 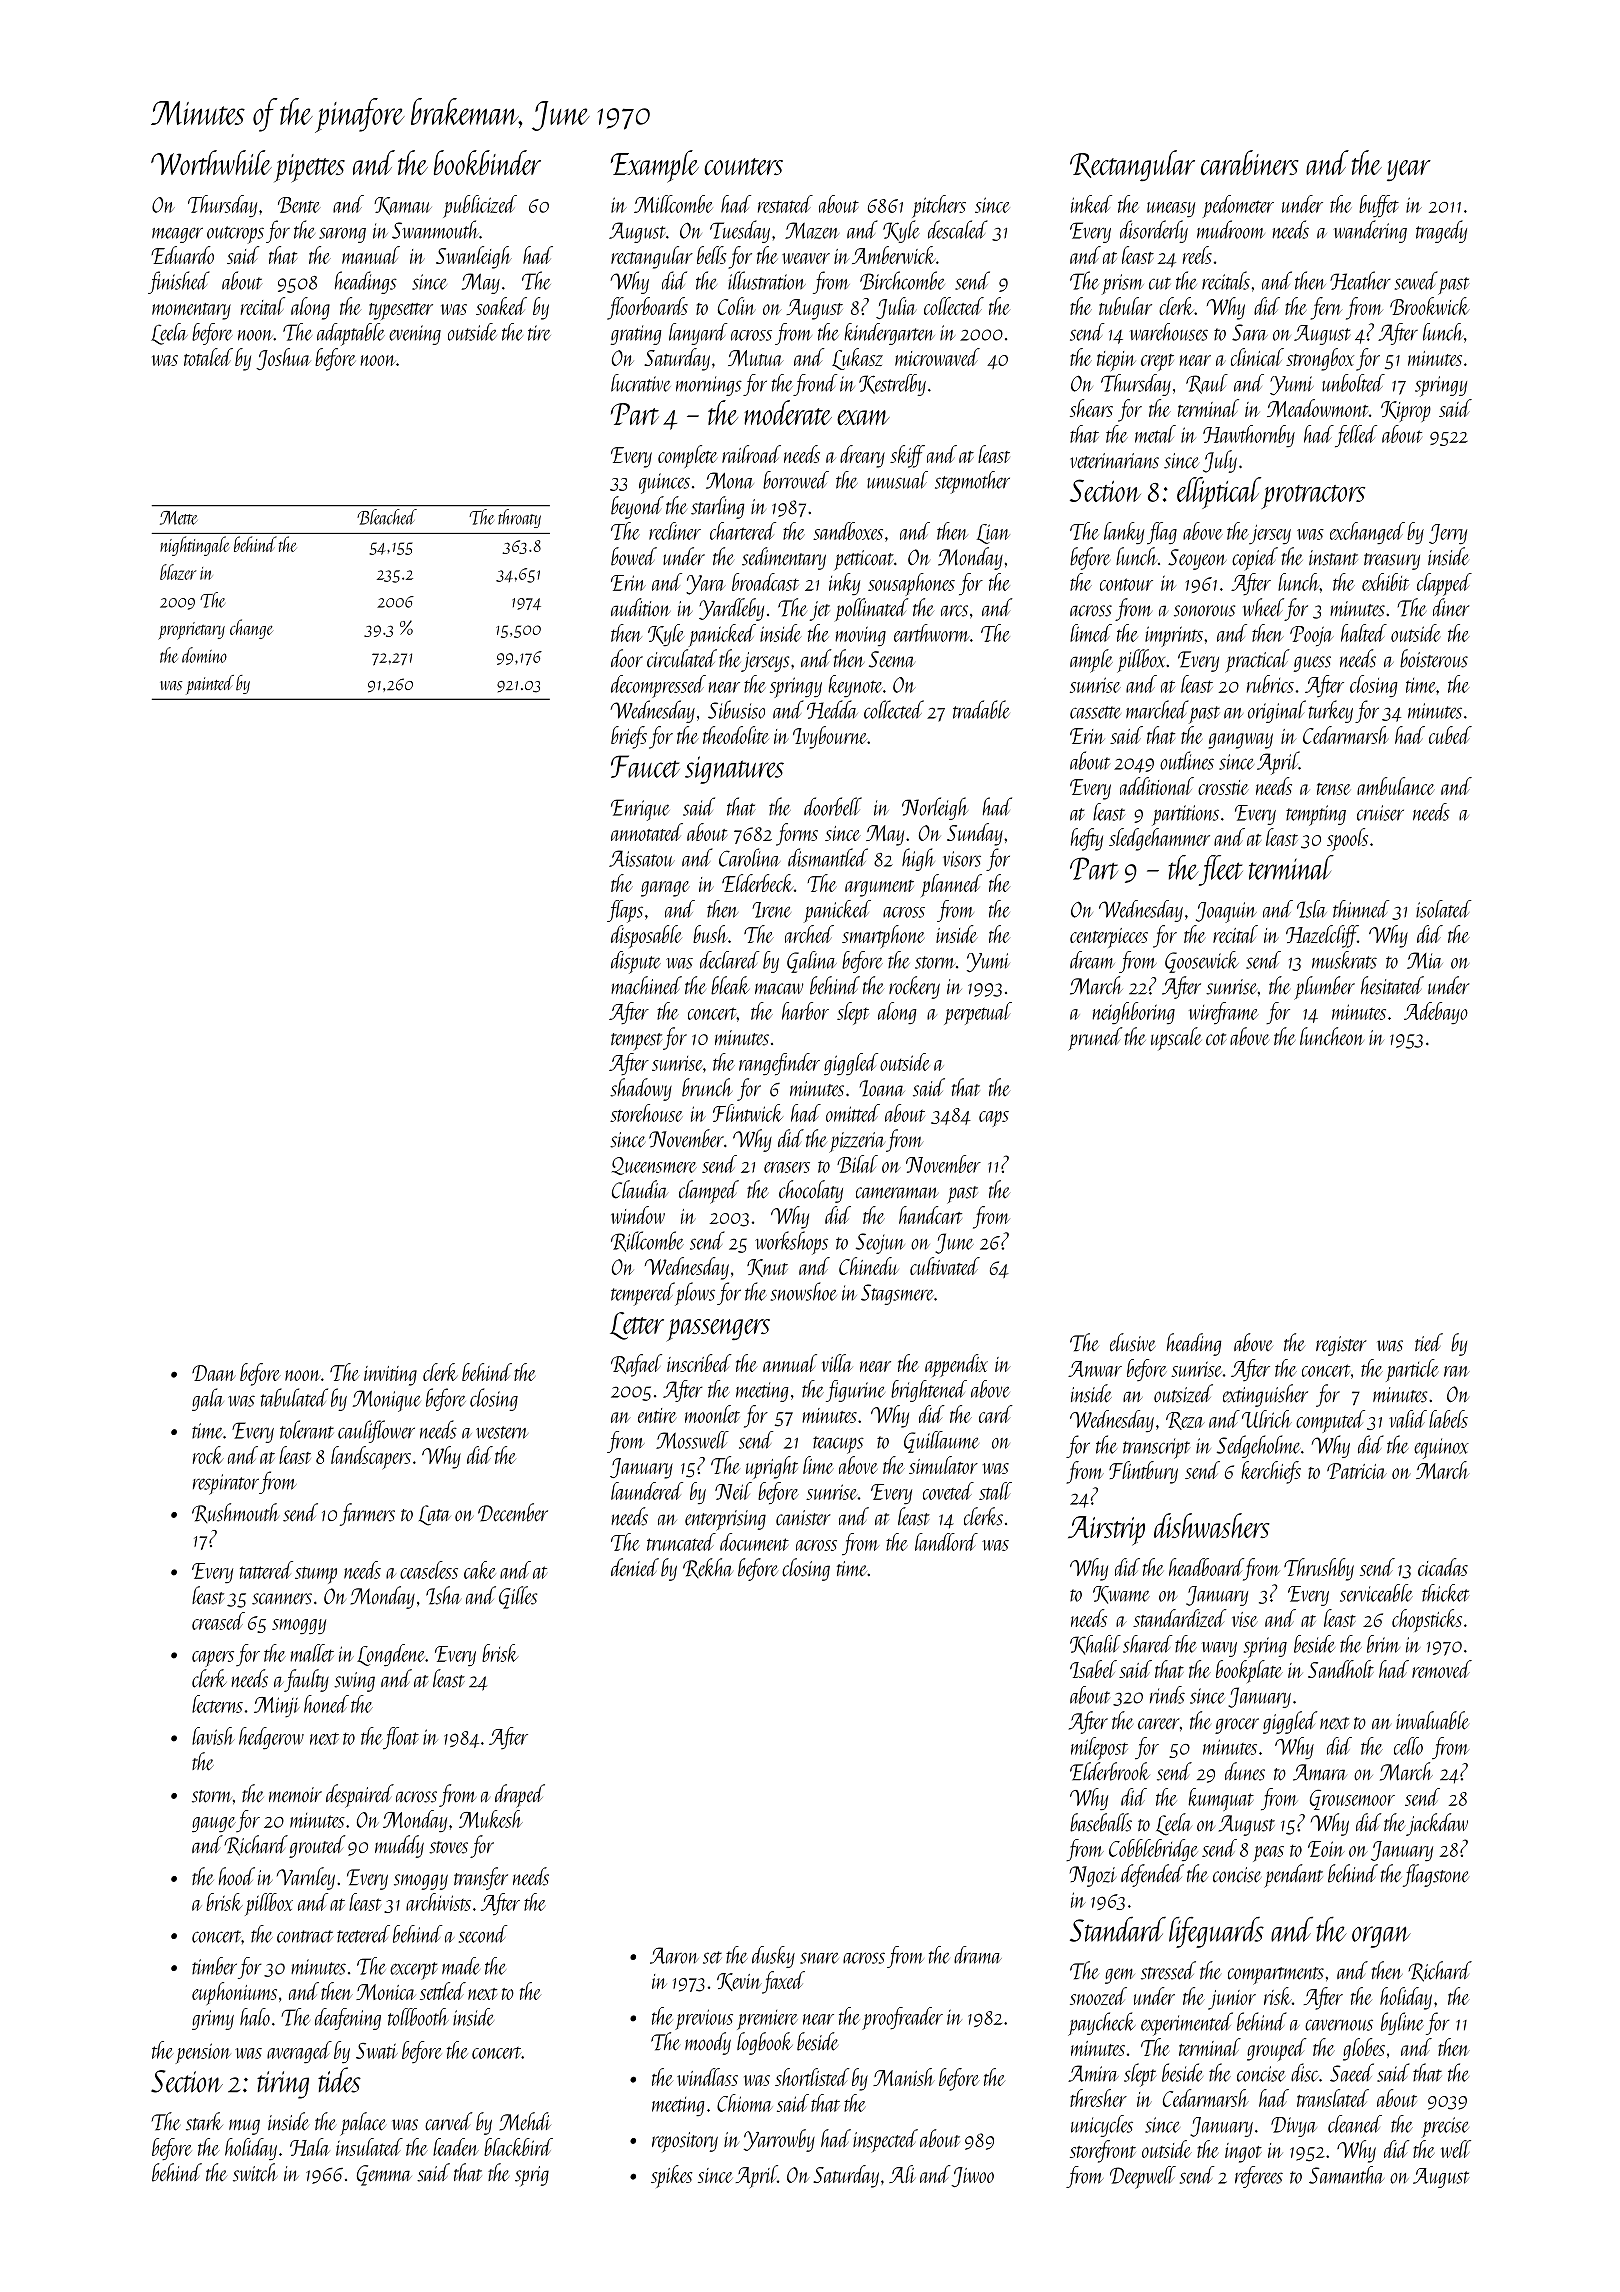 What do you see at coordinates (637, 1041) in the screenshot?
I see `tempest` at bounding box center [637, 1041].
